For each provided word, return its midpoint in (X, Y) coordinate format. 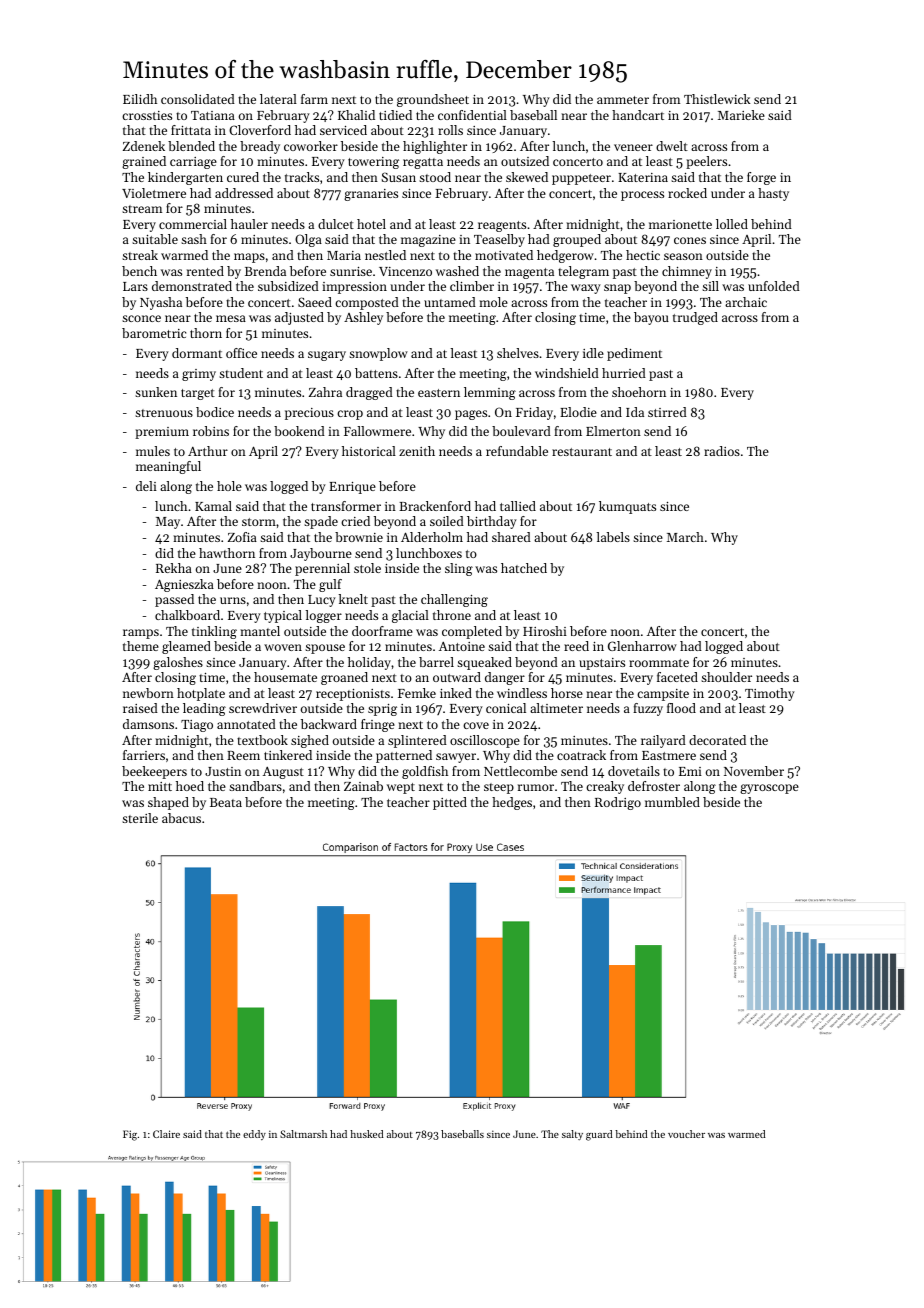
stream (142, 209)
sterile (140, 818)
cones (690, 240)
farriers (144, 755)
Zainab (363, 786)
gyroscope (769, 789)
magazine (428, 241)
